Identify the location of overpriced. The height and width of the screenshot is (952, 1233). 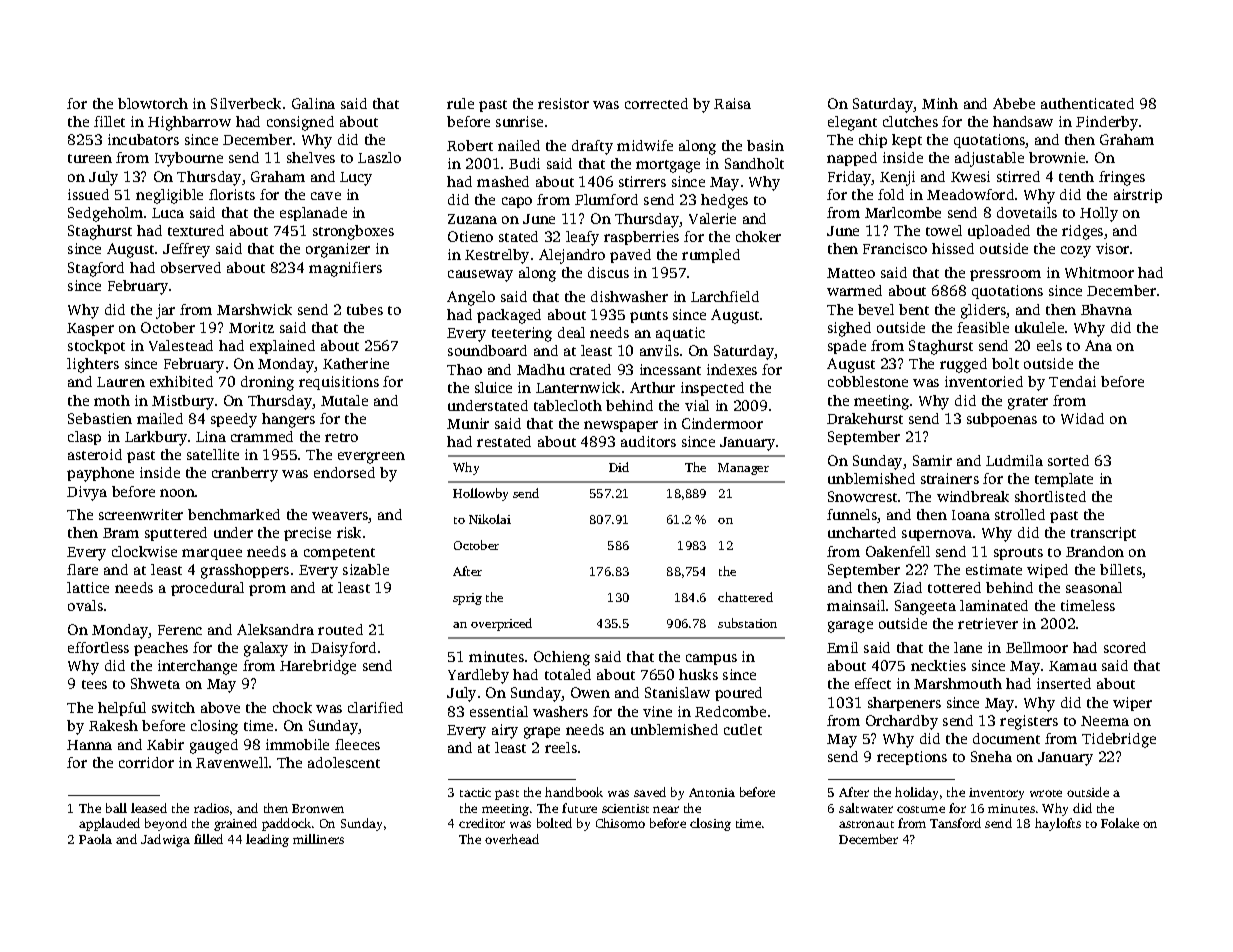
(501, 624).
